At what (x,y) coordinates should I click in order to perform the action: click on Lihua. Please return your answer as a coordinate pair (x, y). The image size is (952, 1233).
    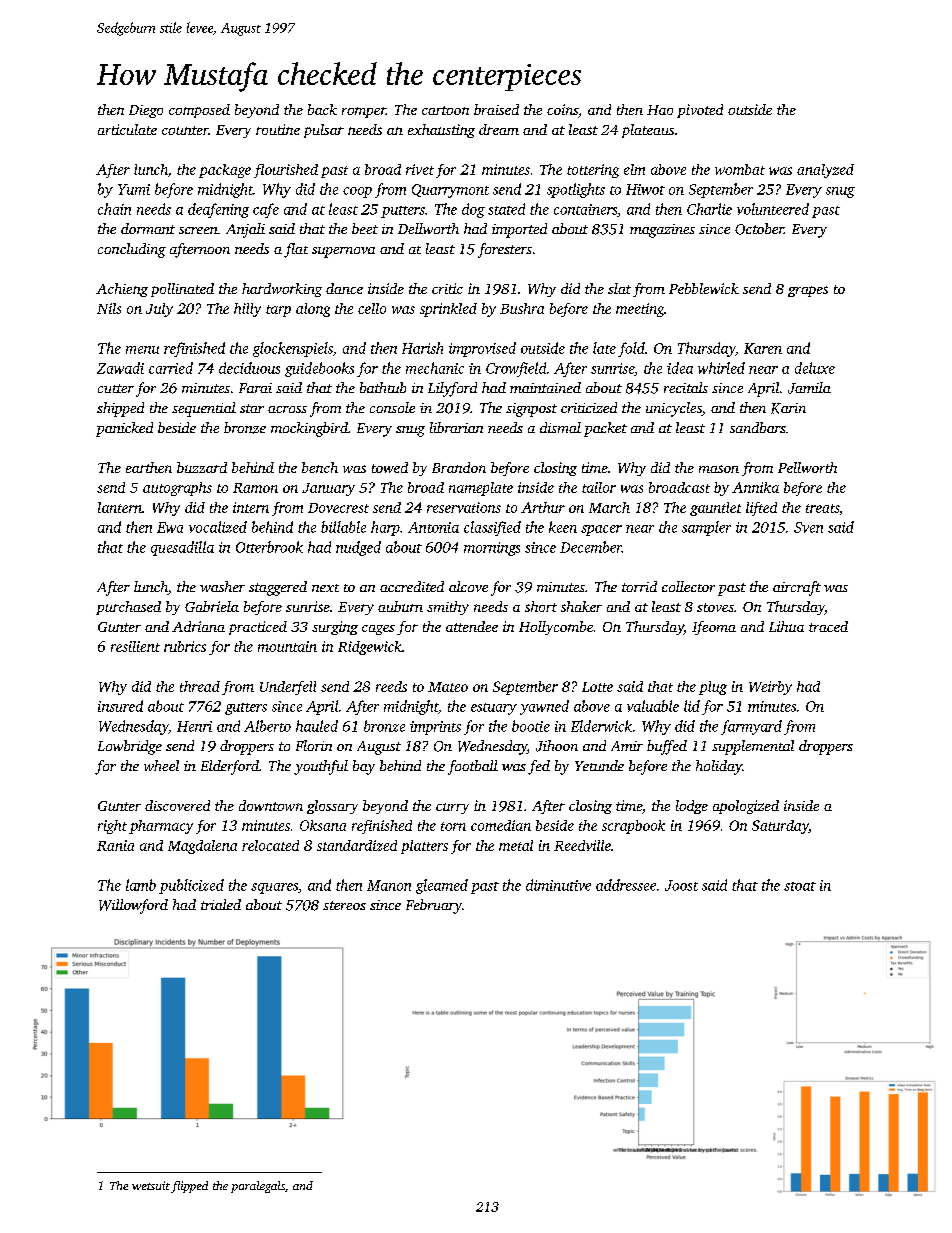
    Looking at the image, I should click on (786, 626).
